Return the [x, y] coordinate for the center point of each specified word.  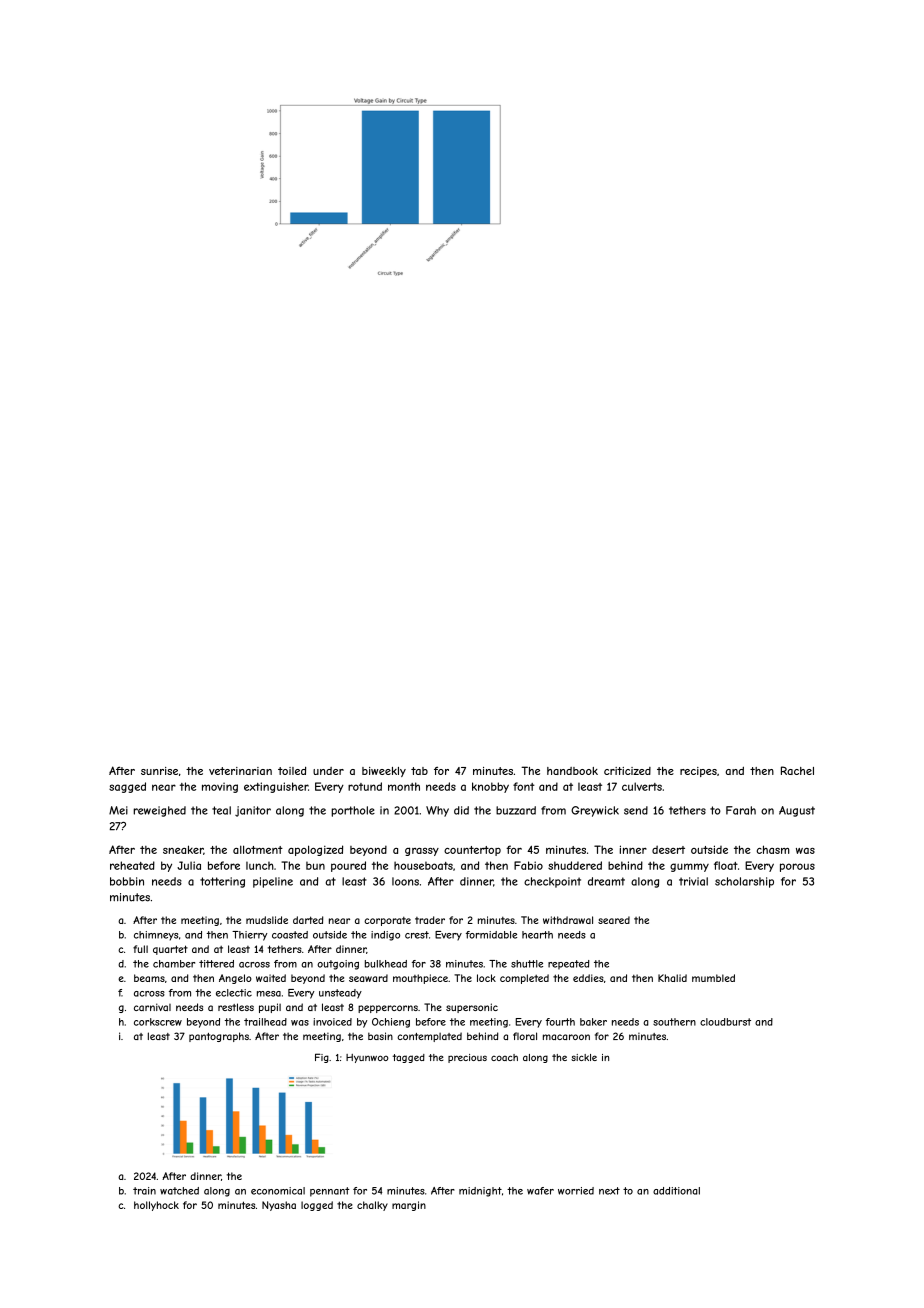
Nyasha [279, 1206]
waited [271, 978]
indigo [385, 936]
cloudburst [725, 1022]
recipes [698, 772]
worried [576, 1191]
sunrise [159, 771]
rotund [365, 786]
